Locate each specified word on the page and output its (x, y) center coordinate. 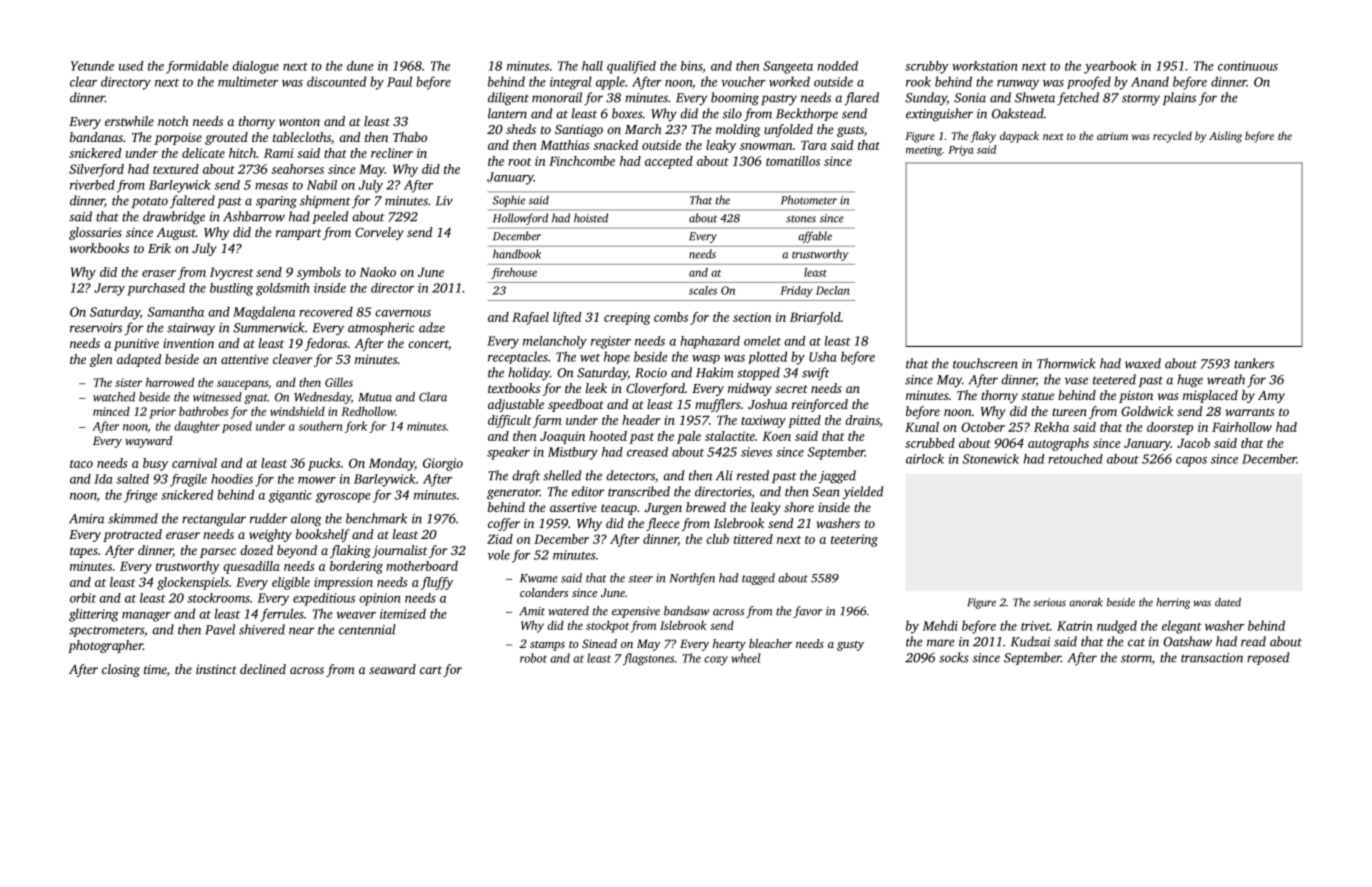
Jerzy (109, 289)
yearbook (1110, 67)
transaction (1212, 658)
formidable (197, 67)
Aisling (1225, 137)
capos (1191, 462)
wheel (746, 658)
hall (592, 66)
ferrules (282, 615)
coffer (504, 524)
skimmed (133, 518)
